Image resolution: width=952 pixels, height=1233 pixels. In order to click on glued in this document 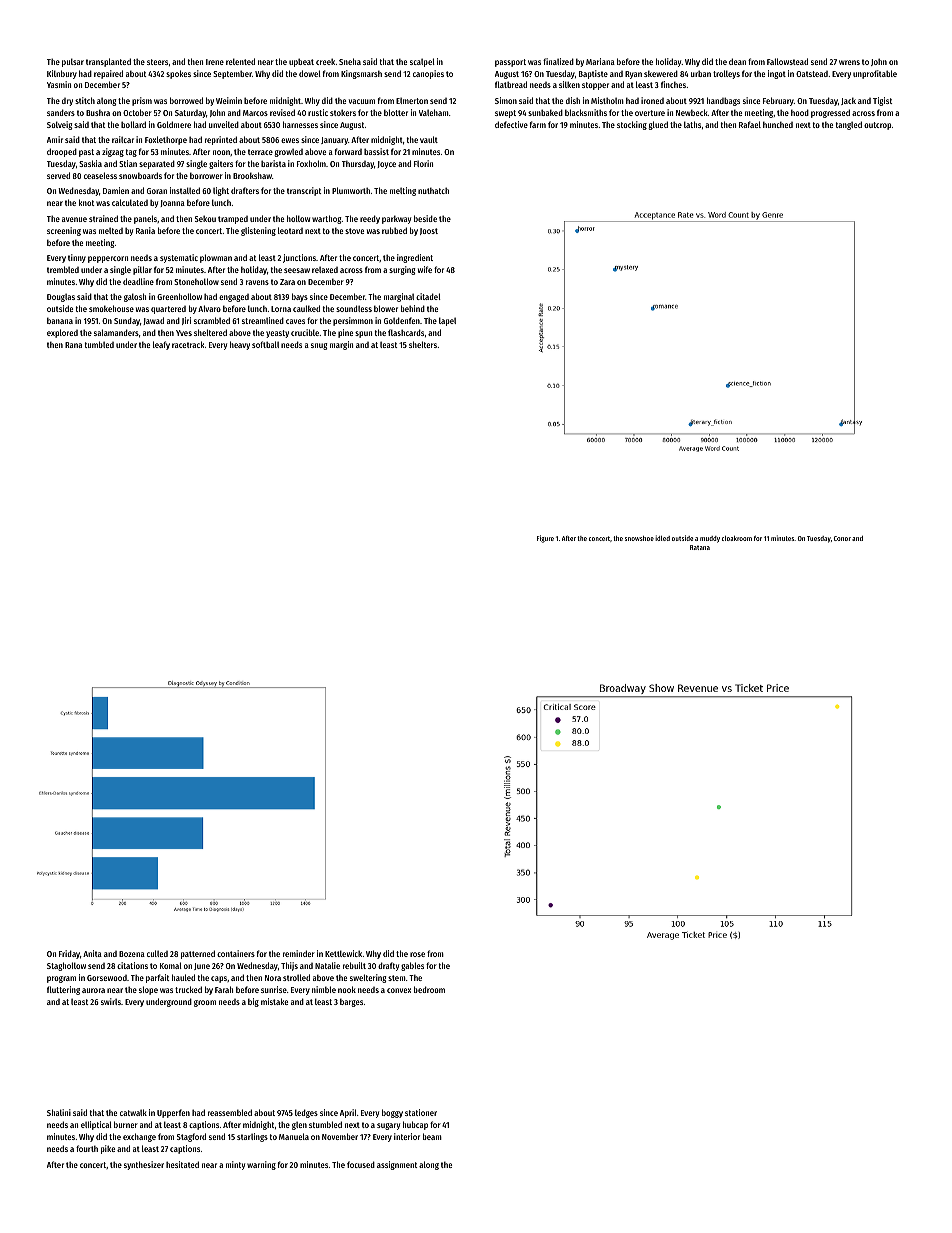, I will do `click(658, 125)`.
